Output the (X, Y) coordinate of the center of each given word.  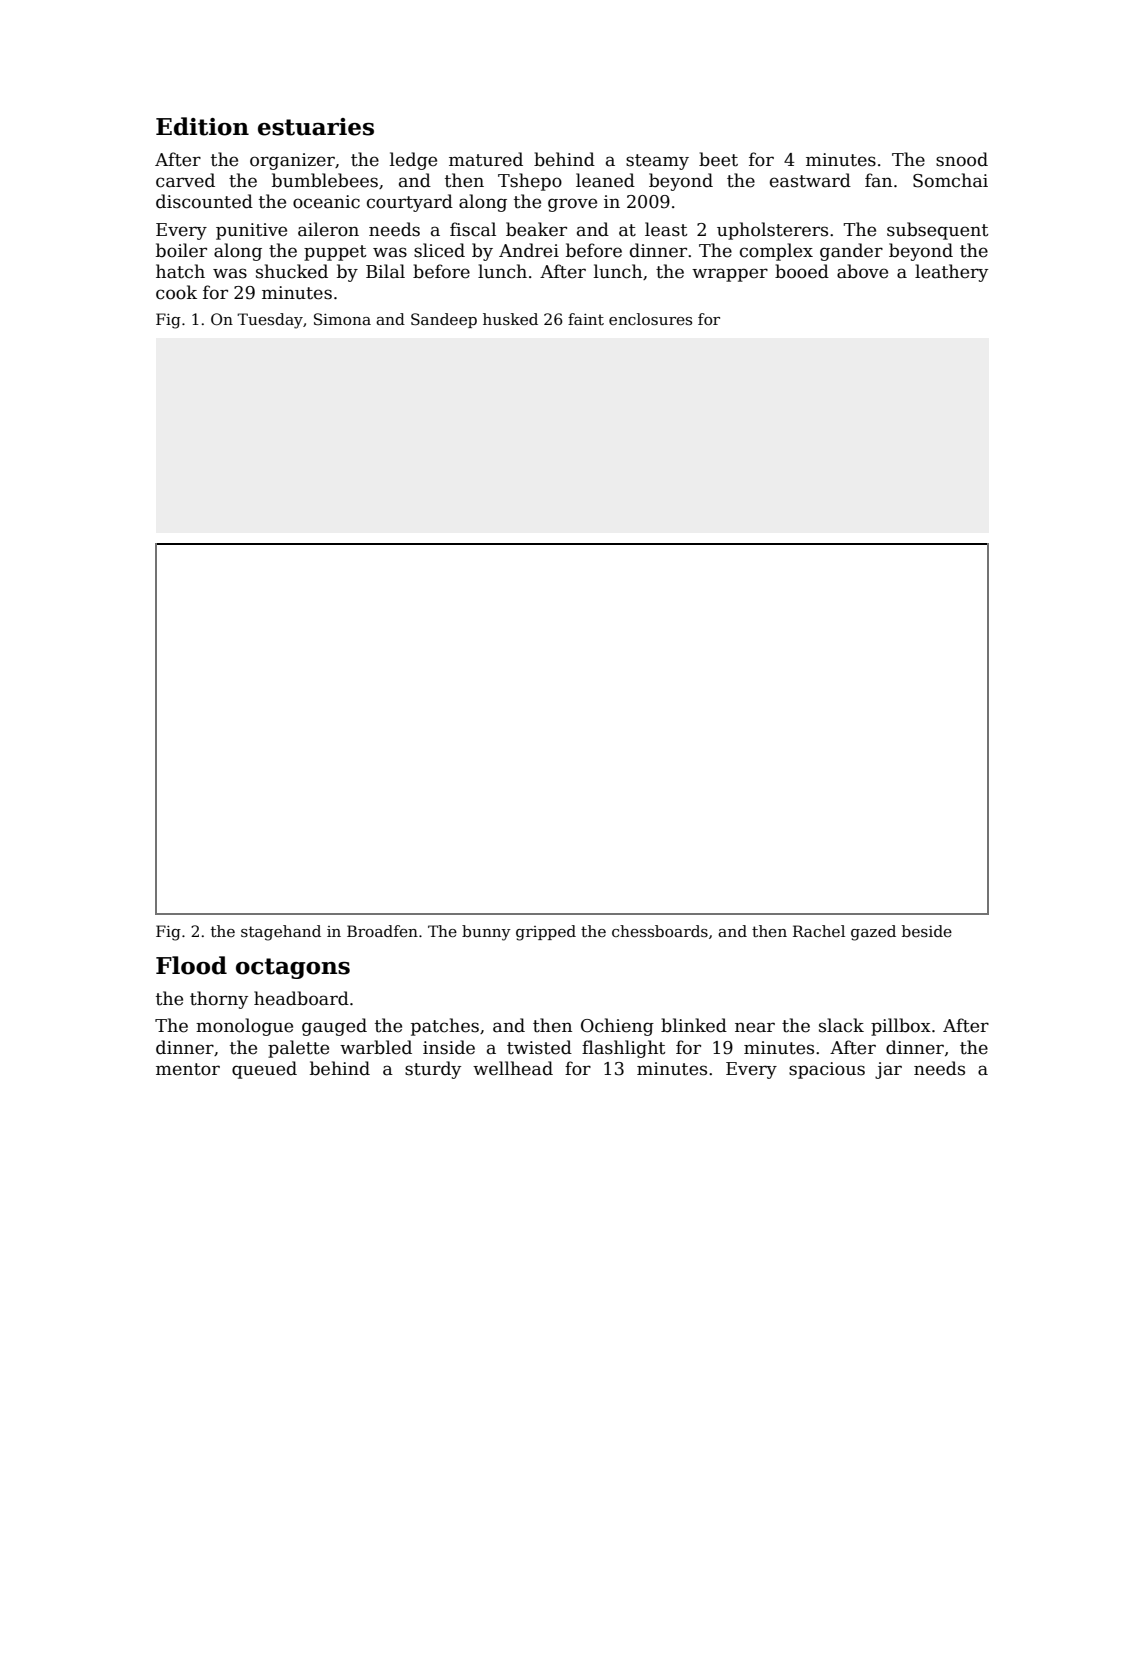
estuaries (316, 127)
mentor (188, 1069)
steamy (657, 162)
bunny (486, 933)
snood (962, 159)
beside (927, 931)
